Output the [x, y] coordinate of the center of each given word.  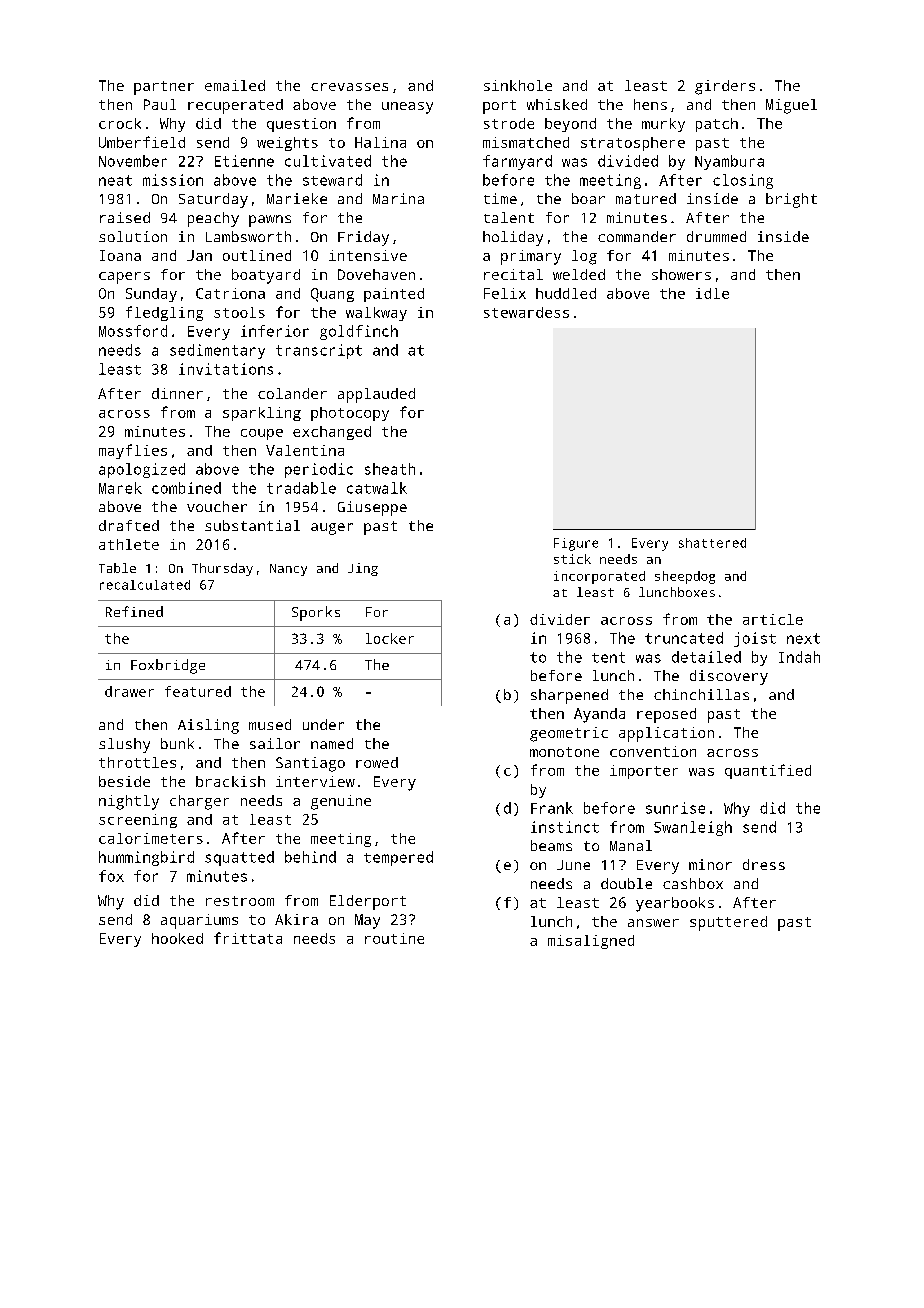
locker [390, 638]
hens [650, 104]
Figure [576, 544]
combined [186, 488]
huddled [566, 293]
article [773, 619]
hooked [177, 938]
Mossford [133, 331]
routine [394, 938]
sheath [390, 469]
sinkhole [518, 85]
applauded [376, 395]
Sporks [316, 613]
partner [164, 88]
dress [764, 864]
